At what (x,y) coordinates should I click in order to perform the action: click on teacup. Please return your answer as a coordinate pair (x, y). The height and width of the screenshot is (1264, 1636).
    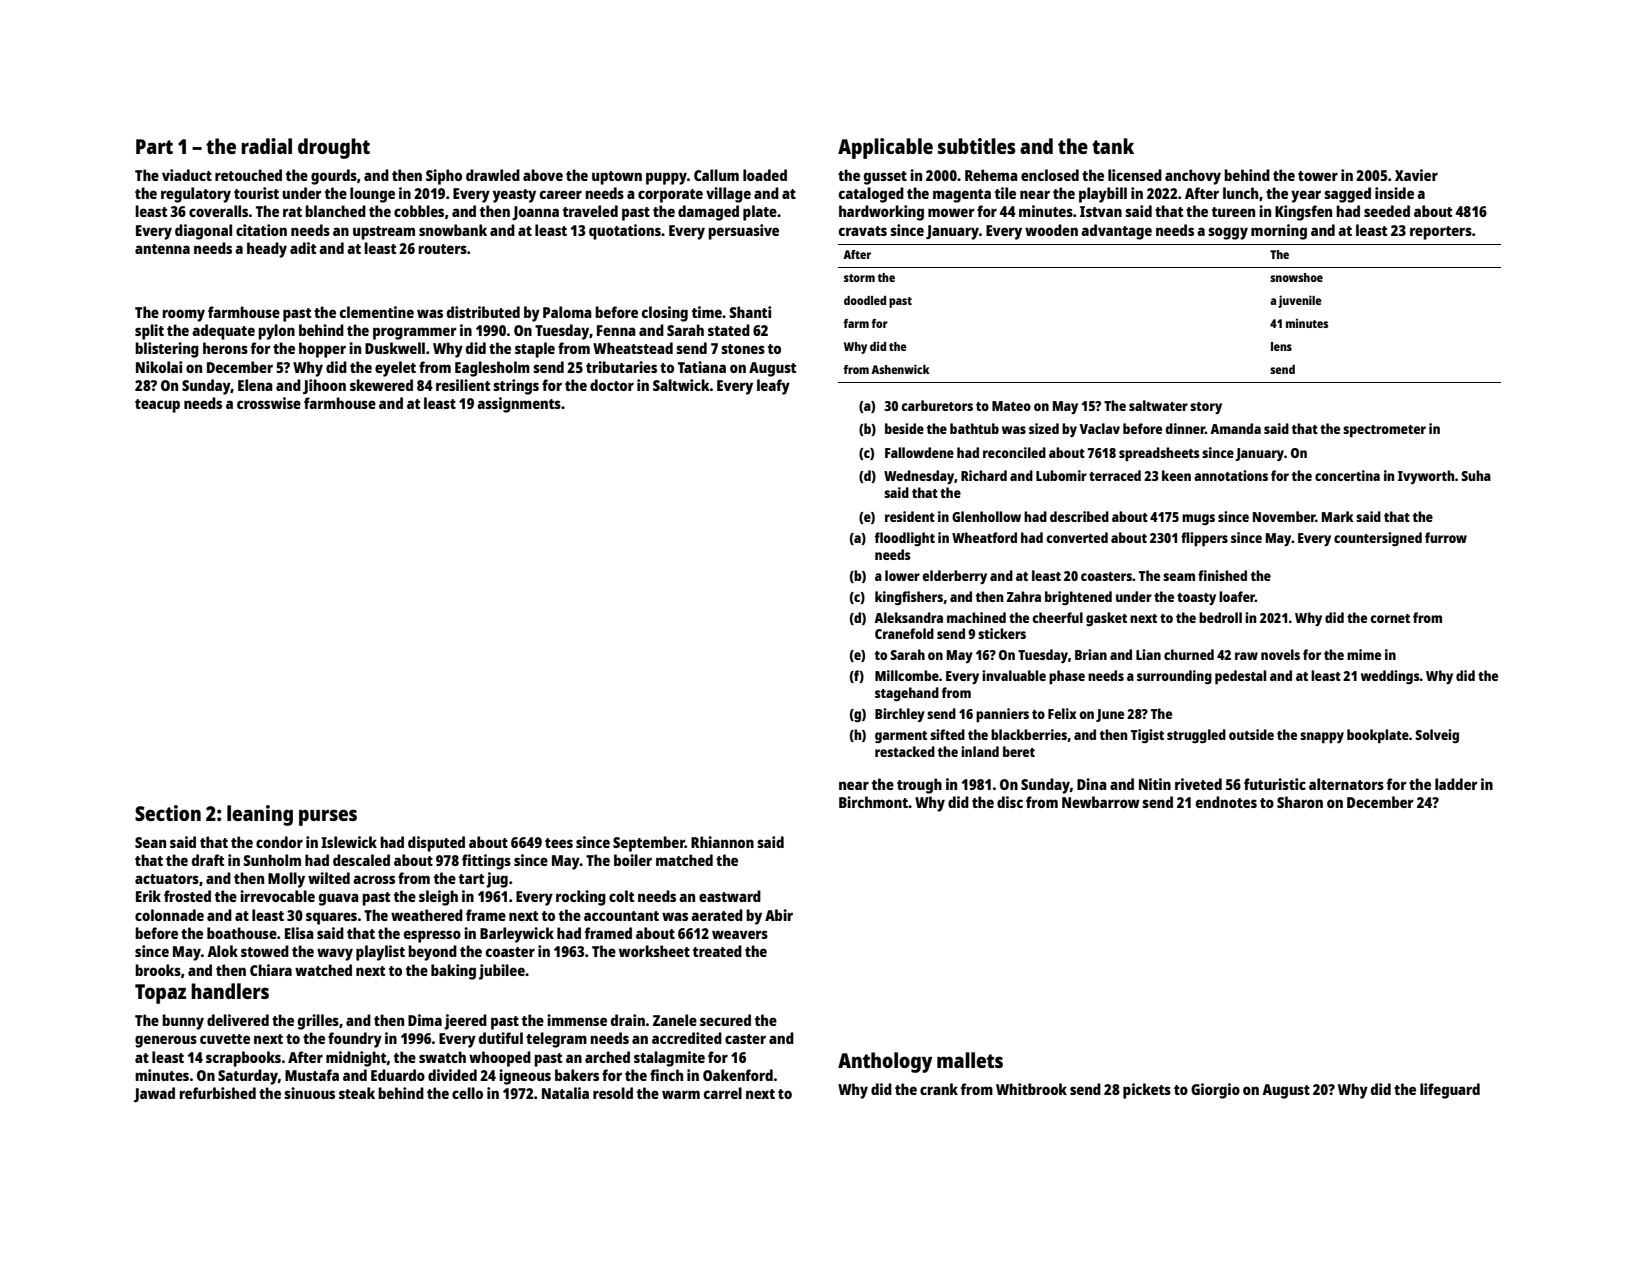
    Looking at the image, I should click on (157, 406).
